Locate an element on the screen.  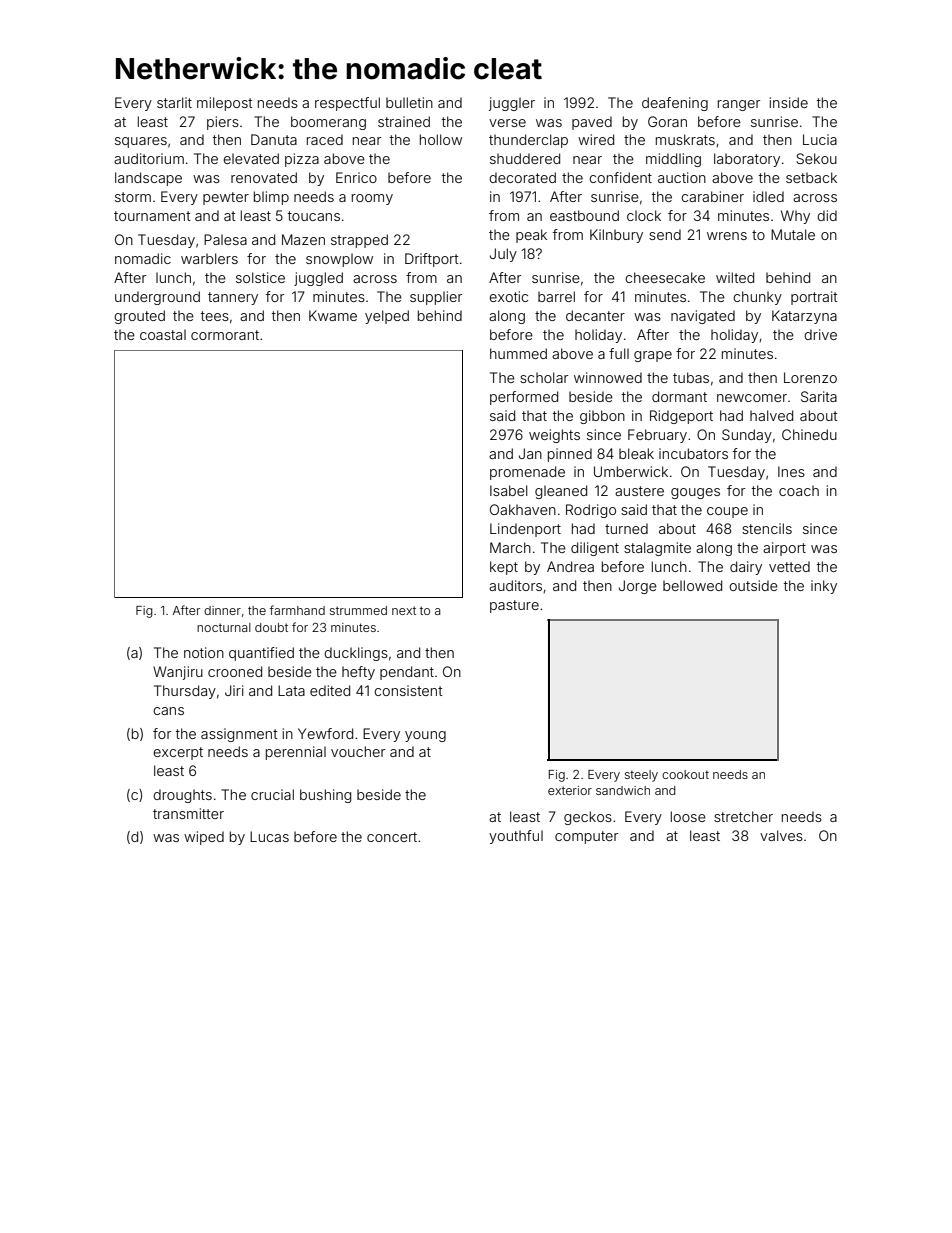
inside is located at coordinates (789, 102).
